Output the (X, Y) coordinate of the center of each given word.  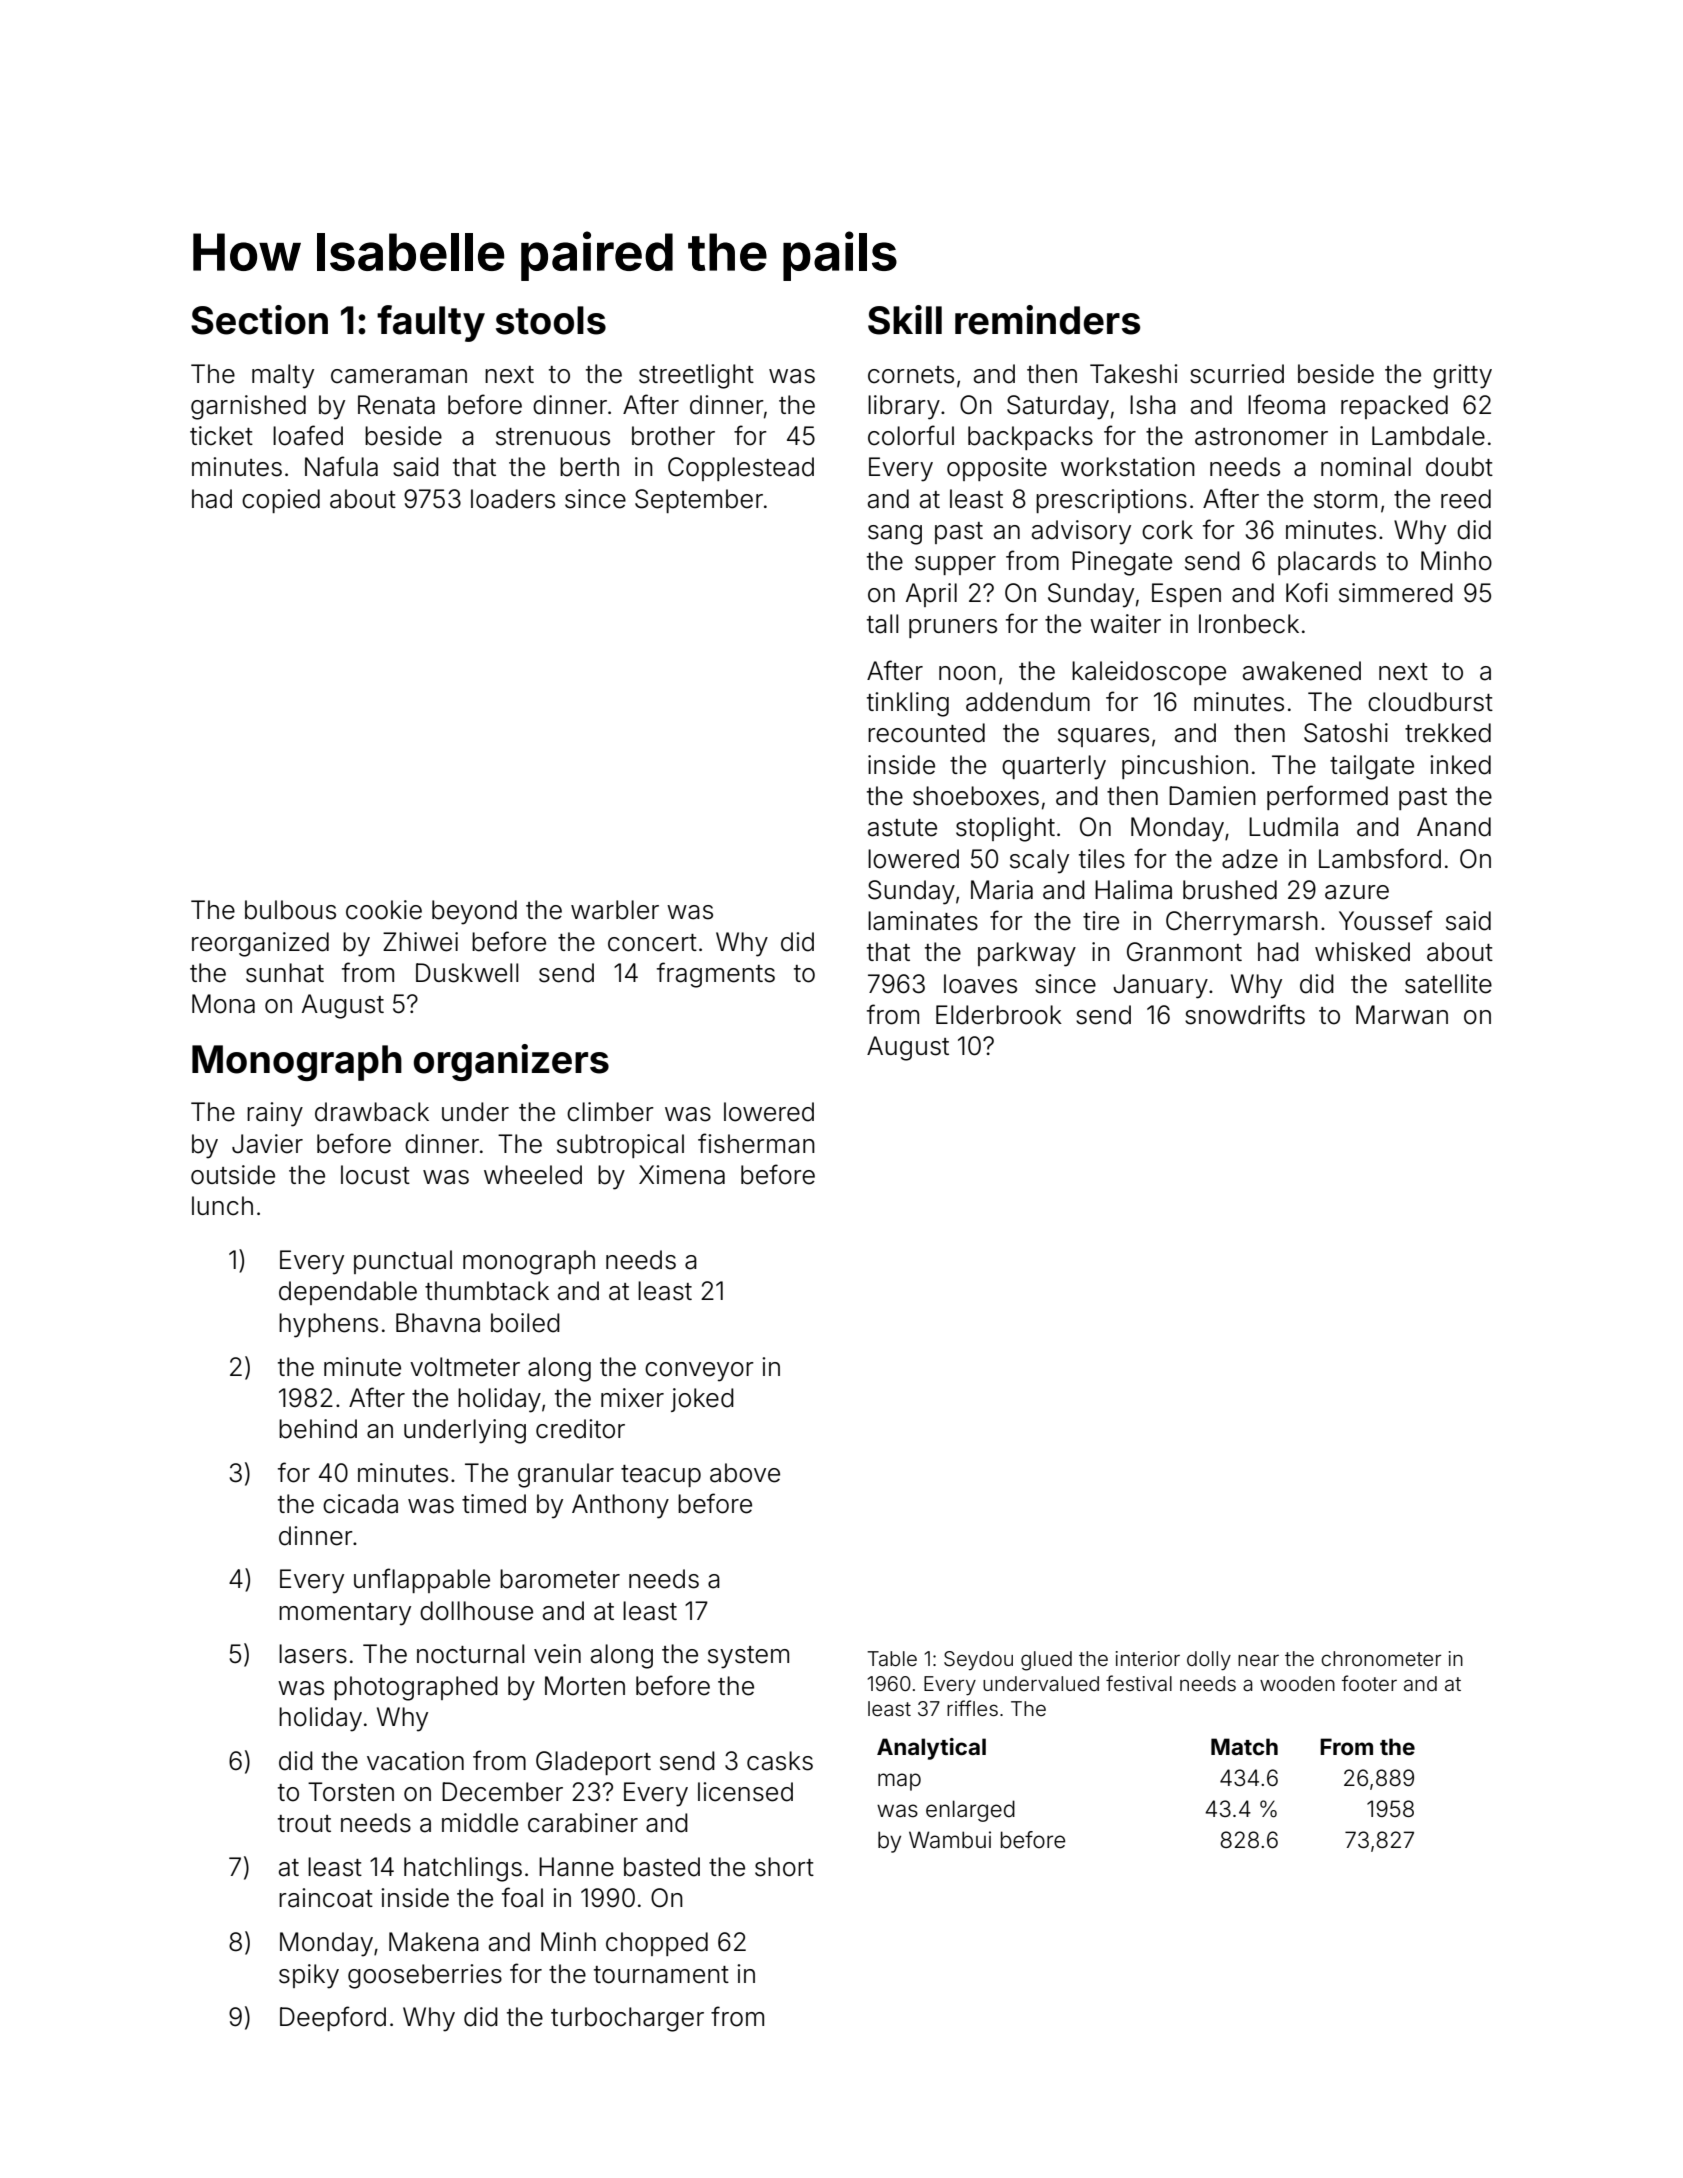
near (1258, 1660)
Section (259, 320)
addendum (1028, 702)
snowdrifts (1245, 1014)
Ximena (682, 1175)
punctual (403, 1262)
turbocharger (627, 2019)
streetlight (696, 376)
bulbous (290, 910)
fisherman (756, 1143)
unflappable (422, 1580)
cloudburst (1430, 702)
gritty (1462, 376)
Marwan (1402, 1015)
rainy (275, 1114)
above (745, 1473)
